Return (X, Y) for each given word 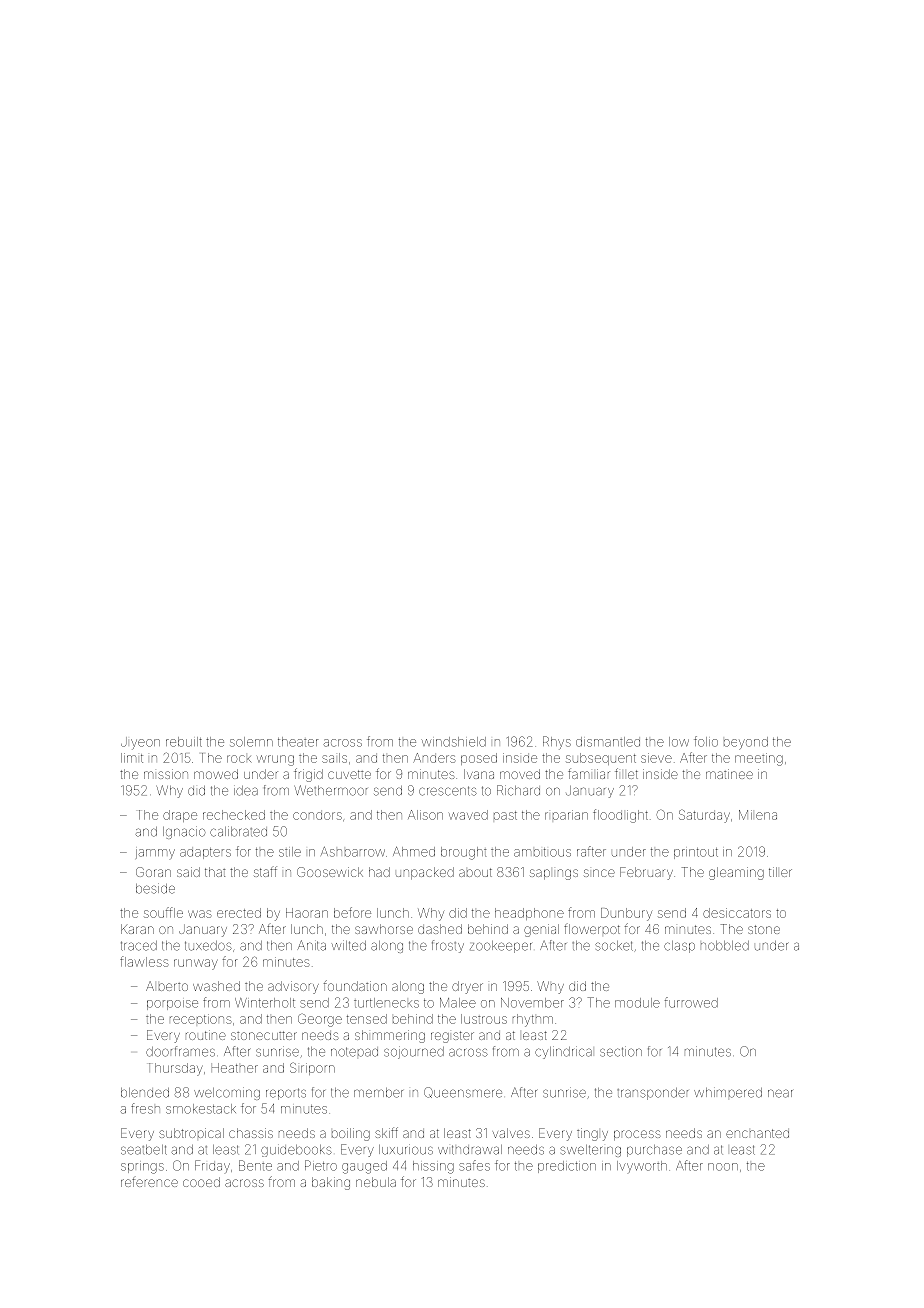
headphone (529, 914)
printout (696, 853)
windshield (454, 742)
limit (132, 758)
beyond (746, 743)
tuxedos (208, 946)
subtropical (191, 1133)
